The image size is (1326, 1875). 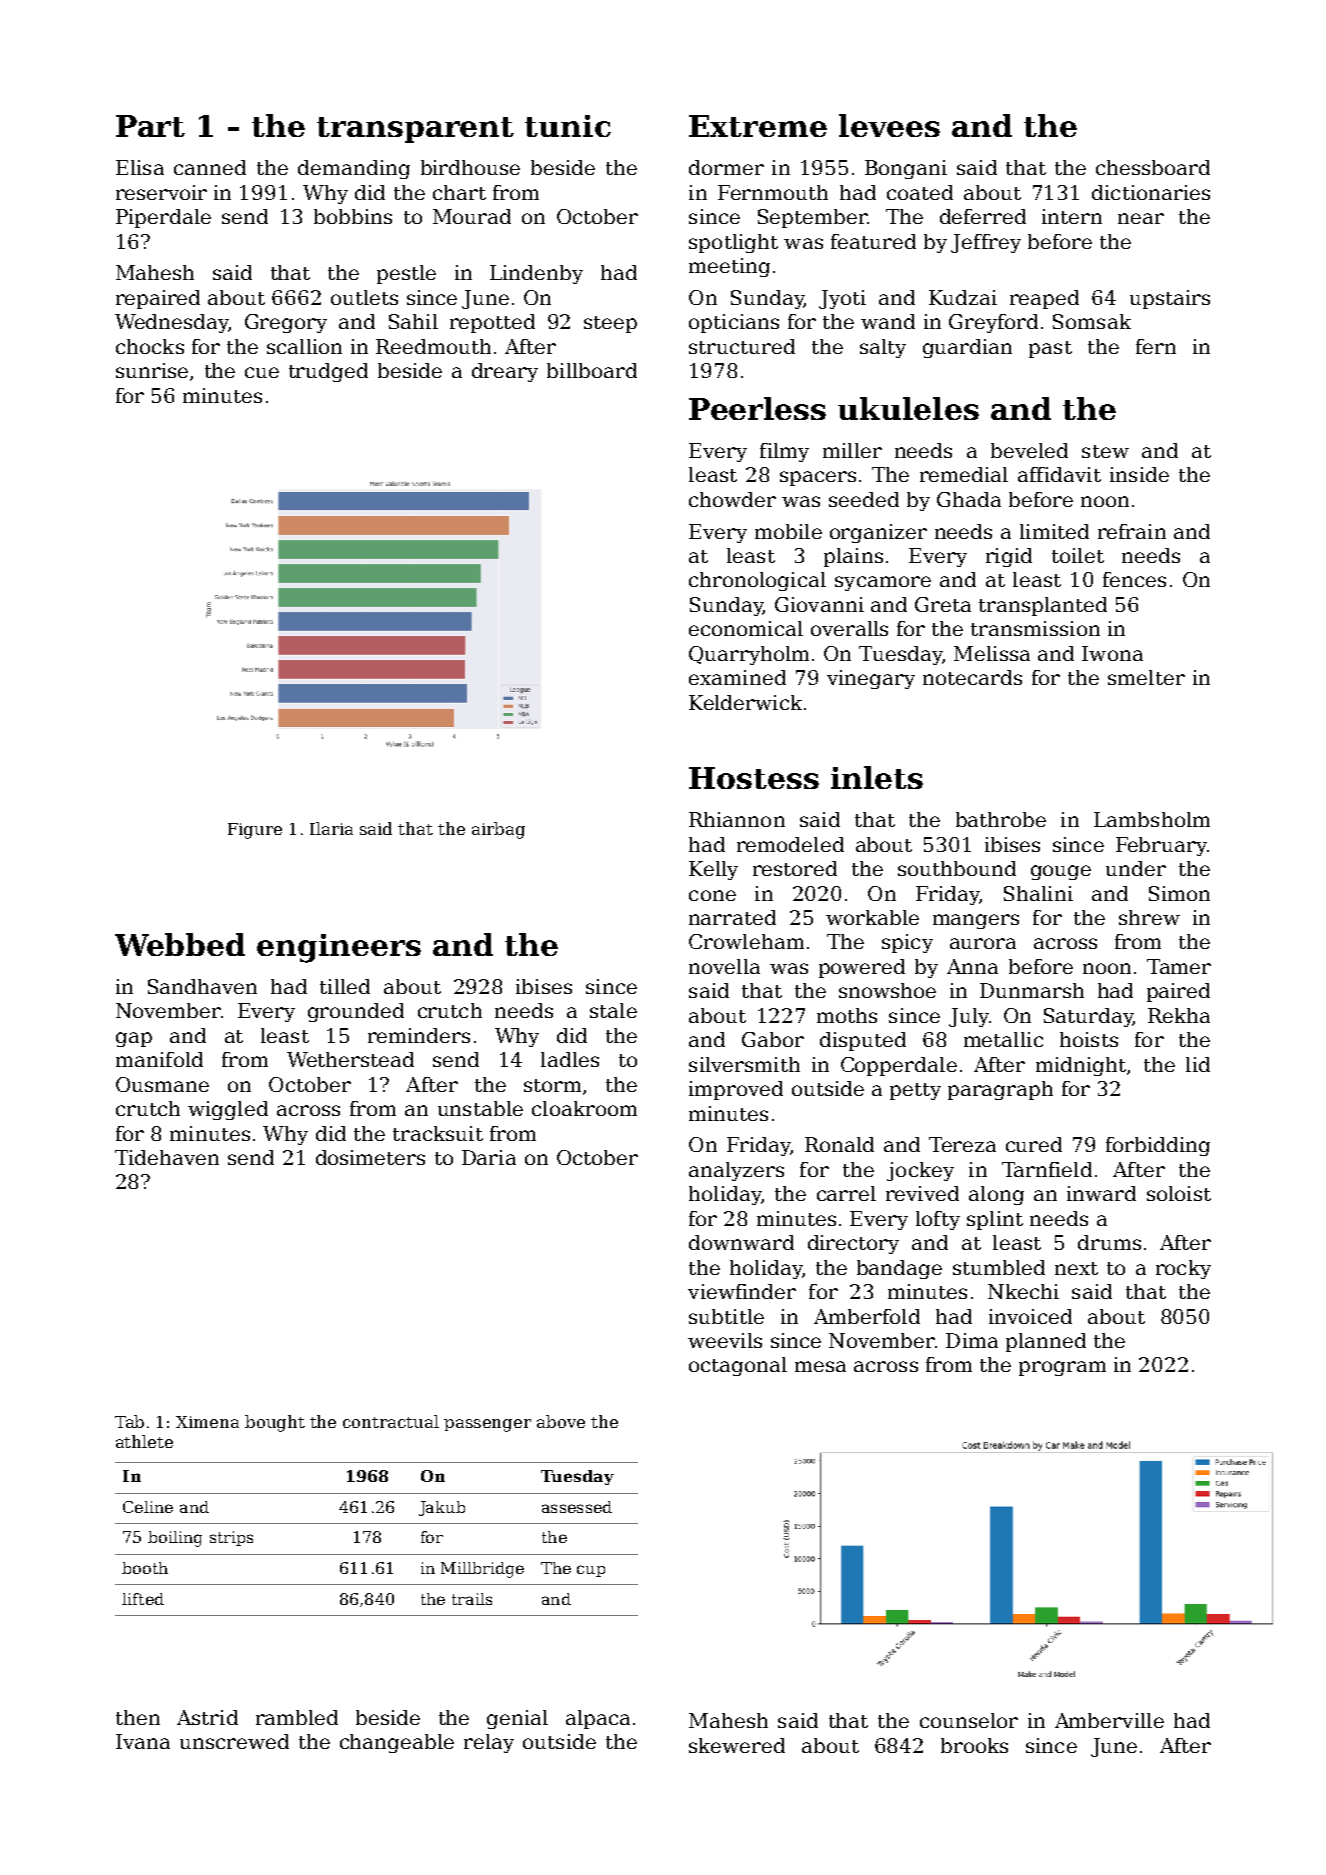 What do you see at coordinates (180, 944) in the image?
I see `Webbed` at bounding box center [180, 944].
